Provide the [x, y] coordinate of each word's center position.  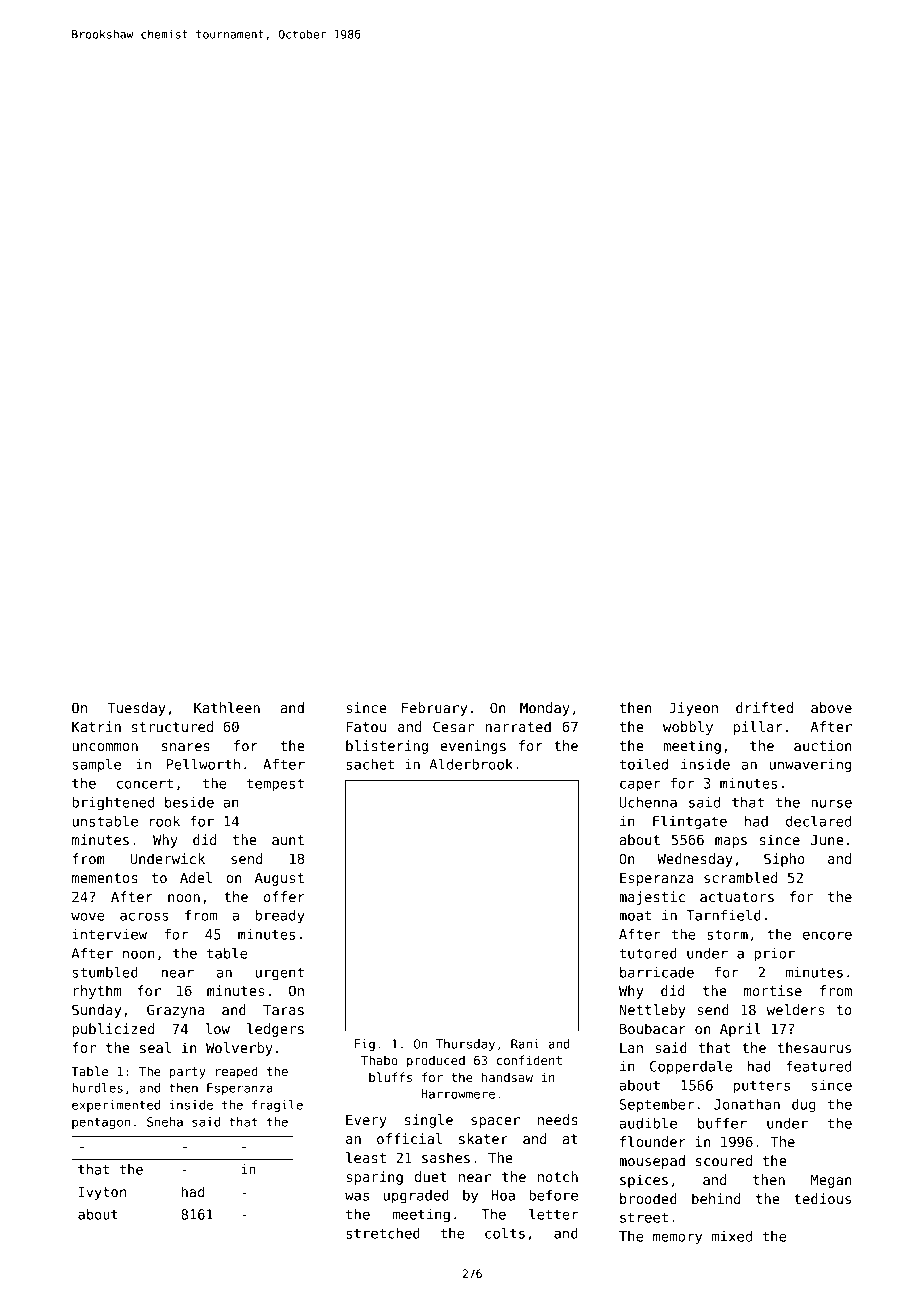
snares [186, 747]
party [188, 1073]
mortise [773, 990]
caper [640, 786]
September [657, 1106]
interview [109, 934]
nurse [831, 803]
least [366, 1157]
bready [280, 917]
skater [483, 1138]
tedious [822, 1198]
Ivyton [102, 1193]
